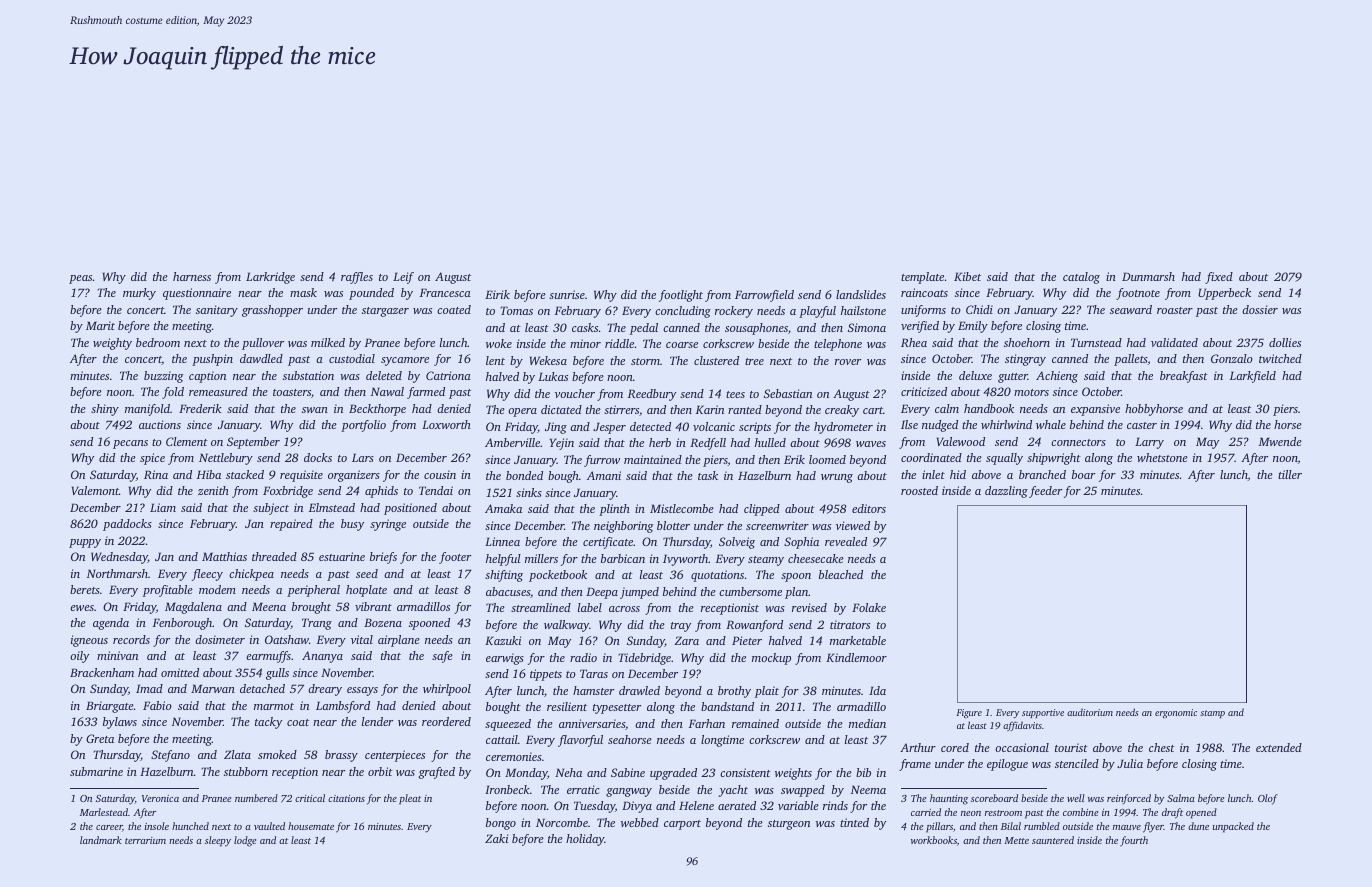 The image size is (1372, 887). I want to click on hulled, so click(770, 442).
